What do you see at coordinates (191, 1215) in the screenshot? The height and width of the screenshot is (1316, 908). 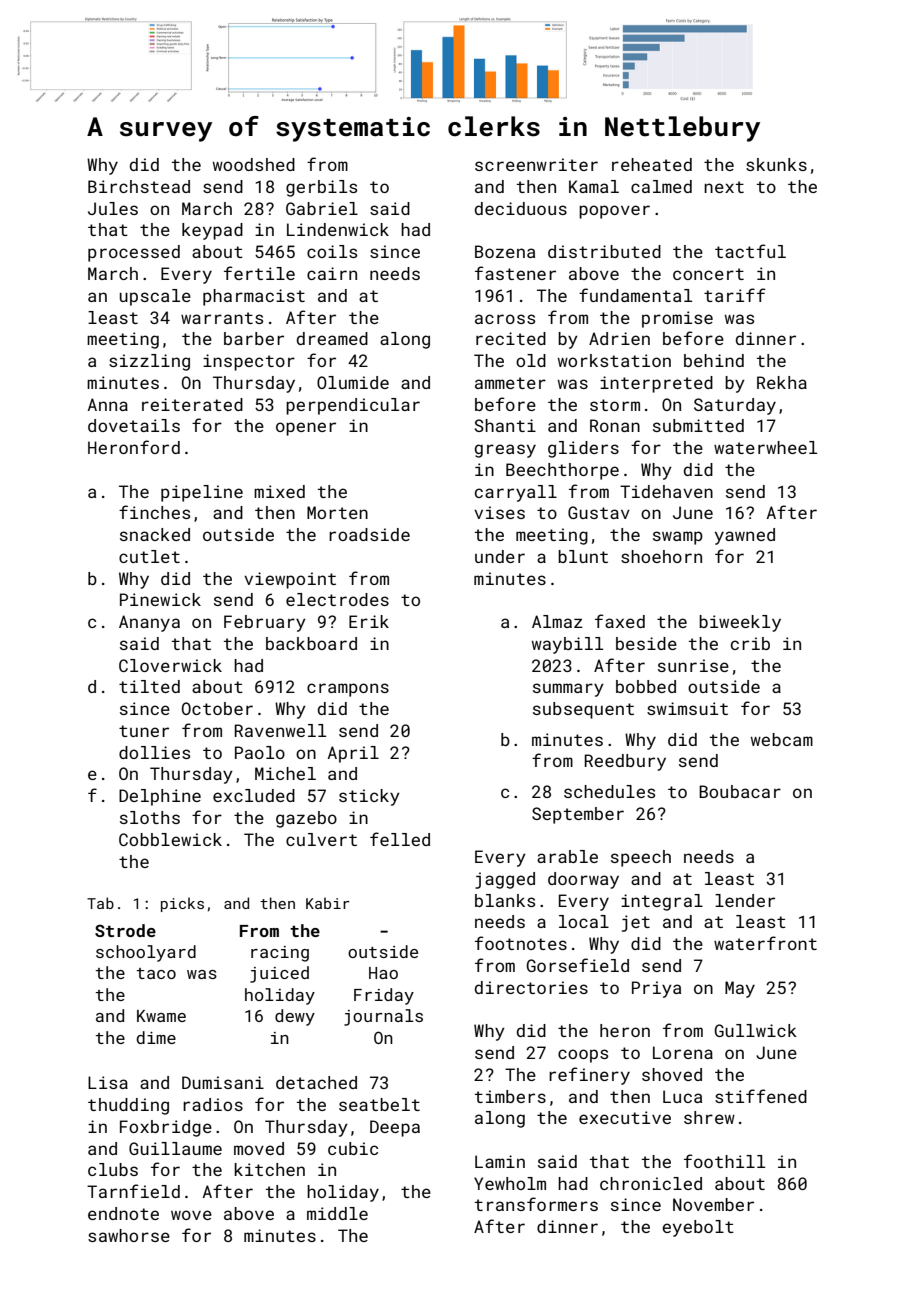 I see `wove` at bounding box center [191, 1215].
